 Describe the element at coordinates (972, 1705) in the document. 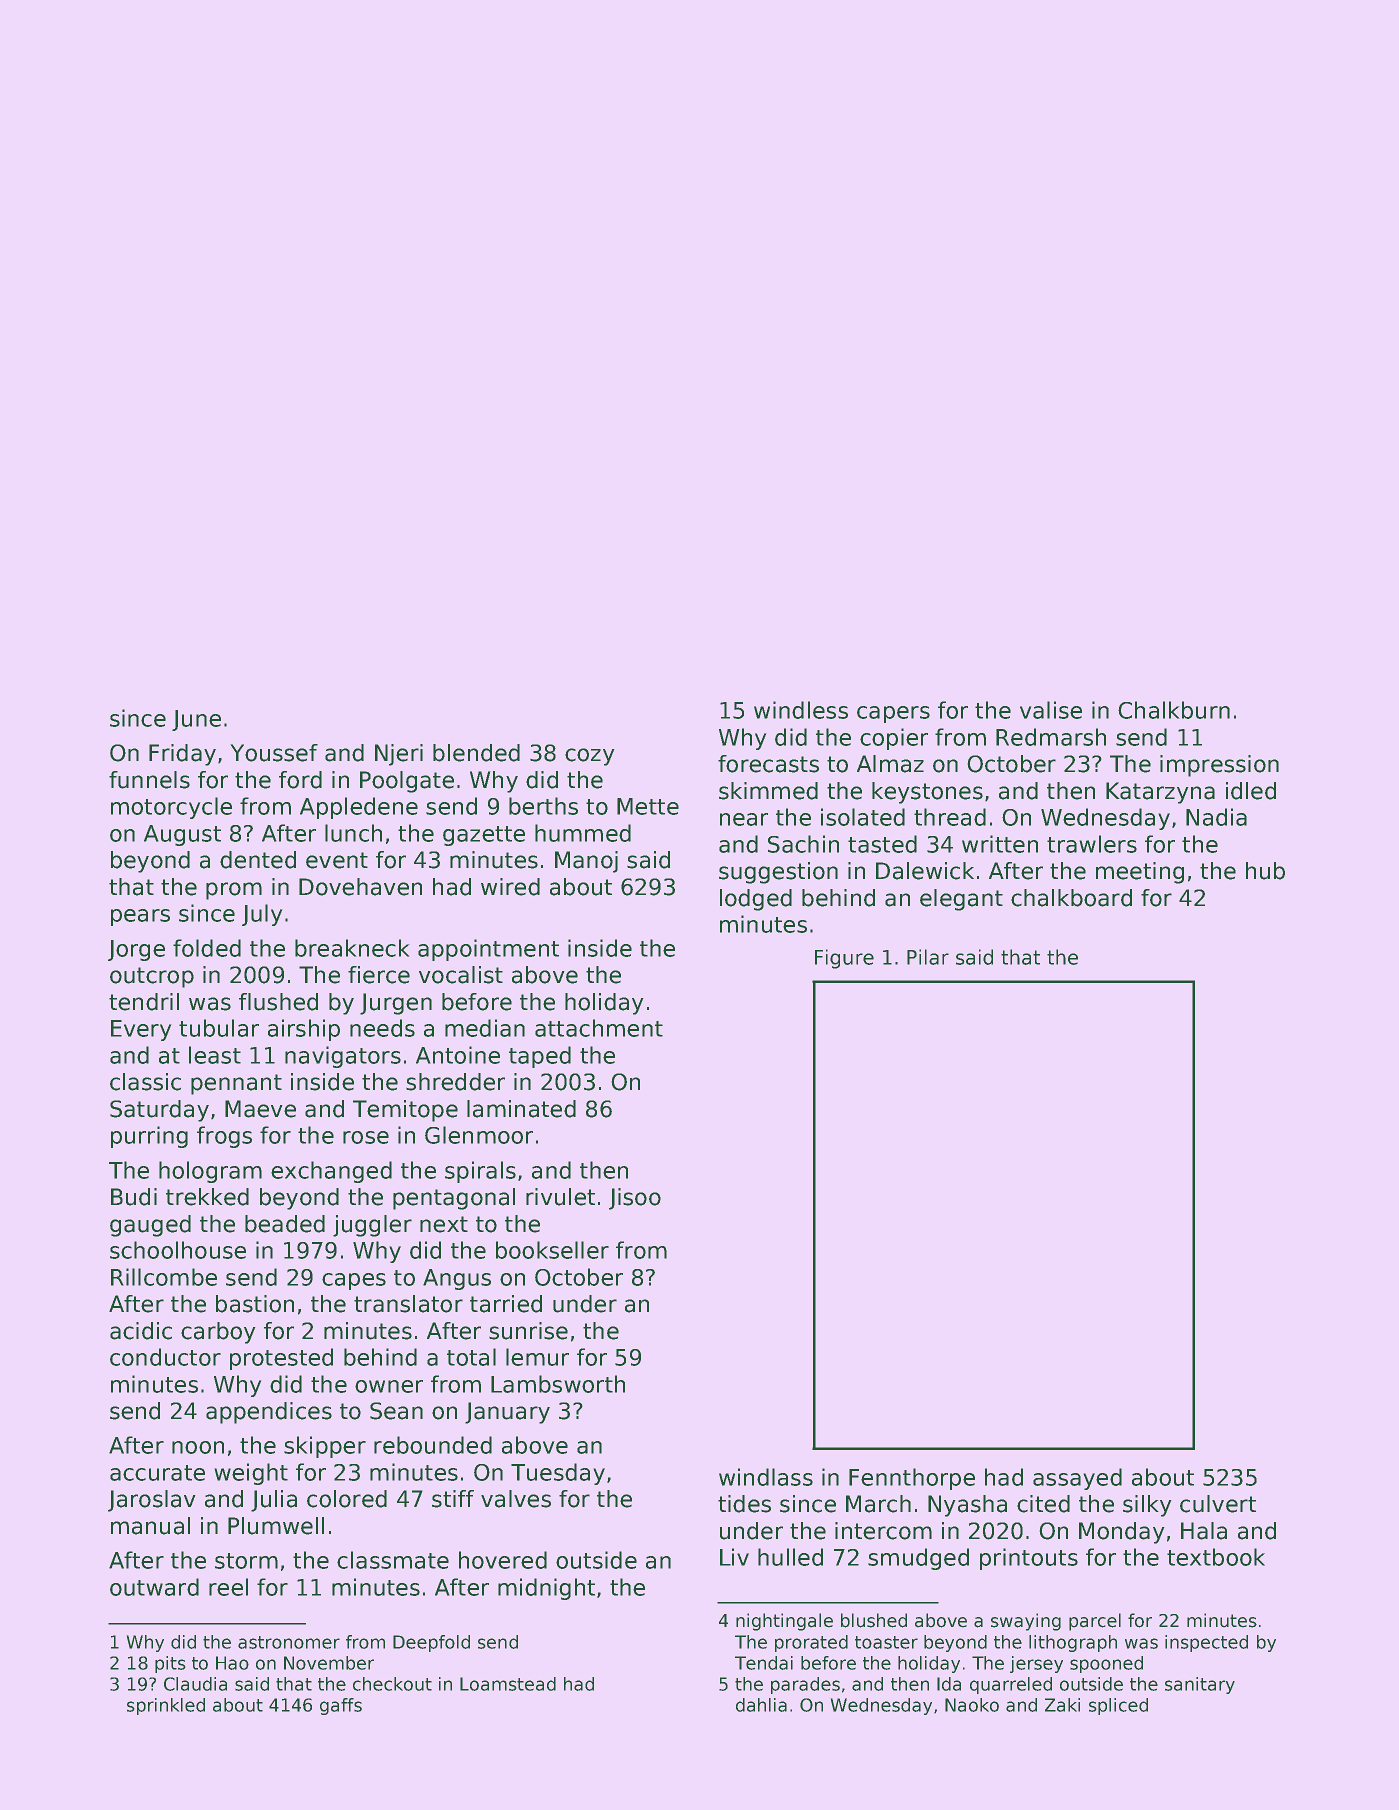

I see `Naoko` at that location.
